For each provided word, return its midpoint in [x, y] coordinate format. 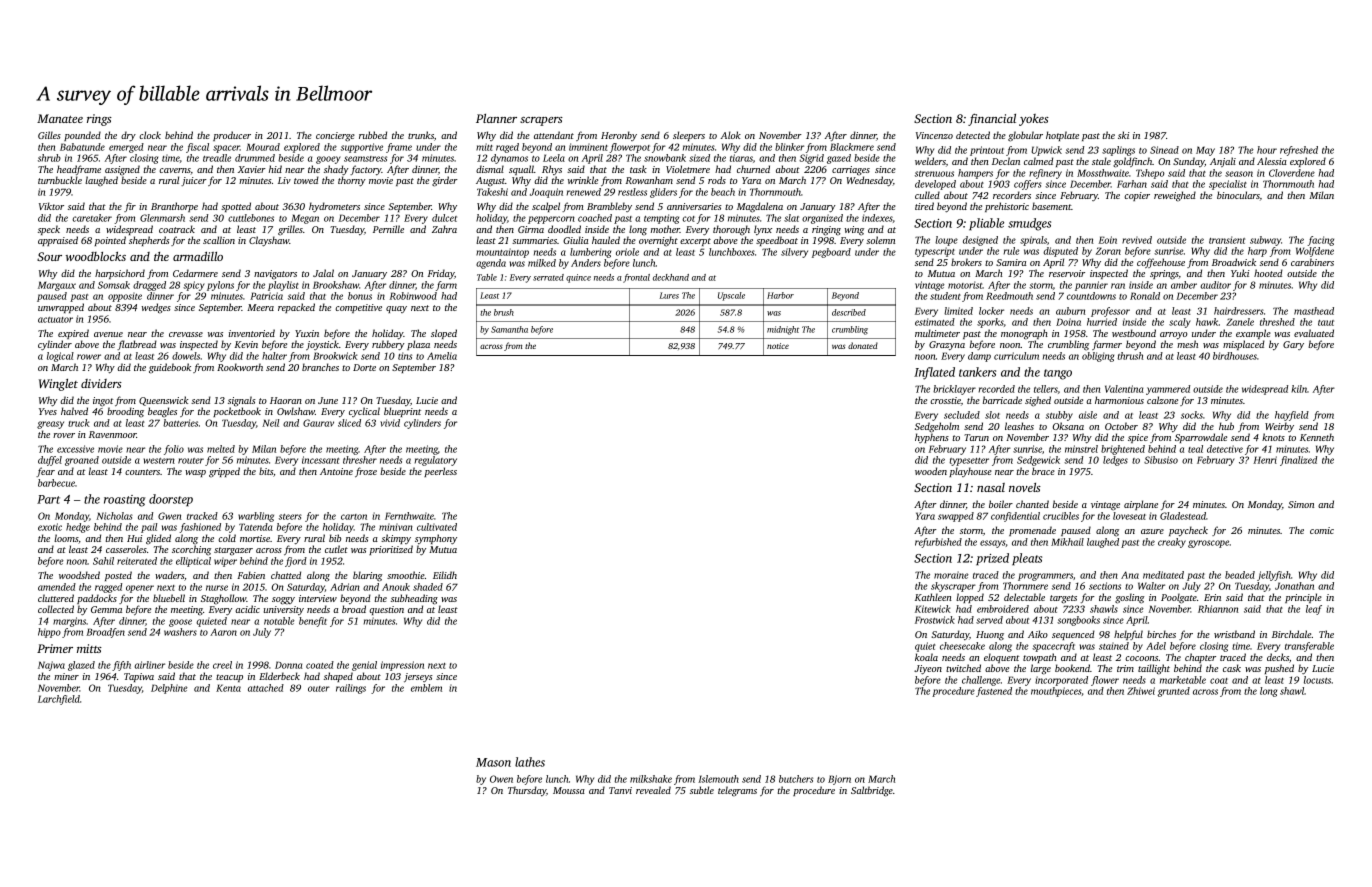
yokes [1034, 120]
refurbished [938, 543]
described [849, 312]
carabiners [1312, 262]
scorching [191, 550]
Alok [731, 135]
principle [1303, 598]
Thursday [527, 791]
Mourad [263, 147]
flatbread [137, 345]
